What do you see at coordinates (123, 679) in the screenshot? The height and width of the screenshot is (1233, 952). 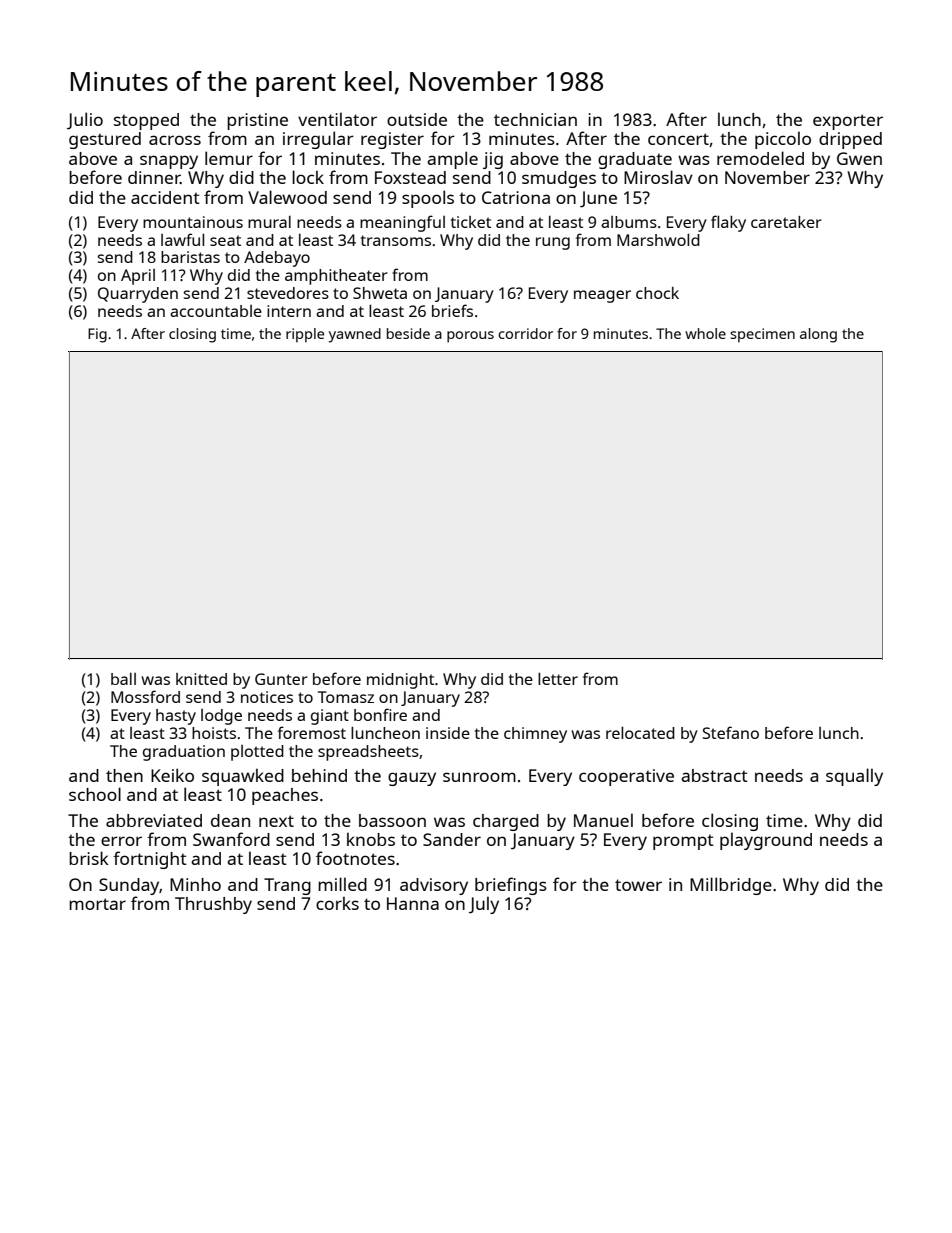 I see `ball` at bounding box center [123, 679].
